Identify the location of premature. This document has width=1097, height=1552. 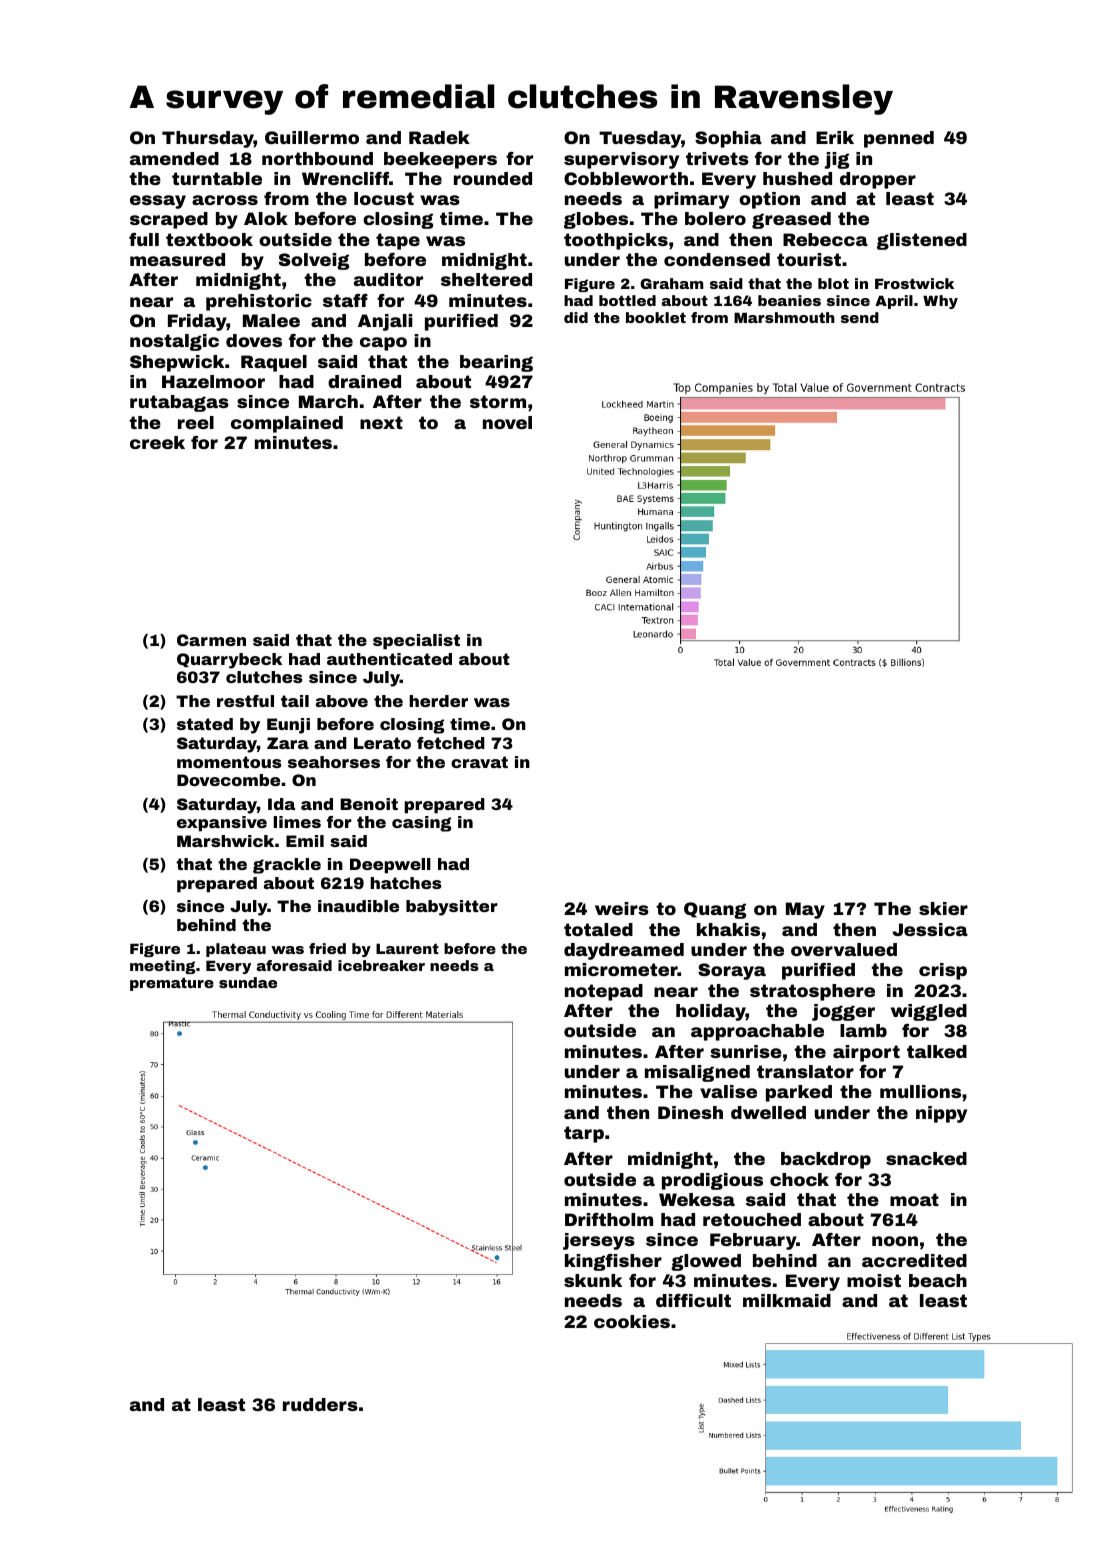
(172, 984).
